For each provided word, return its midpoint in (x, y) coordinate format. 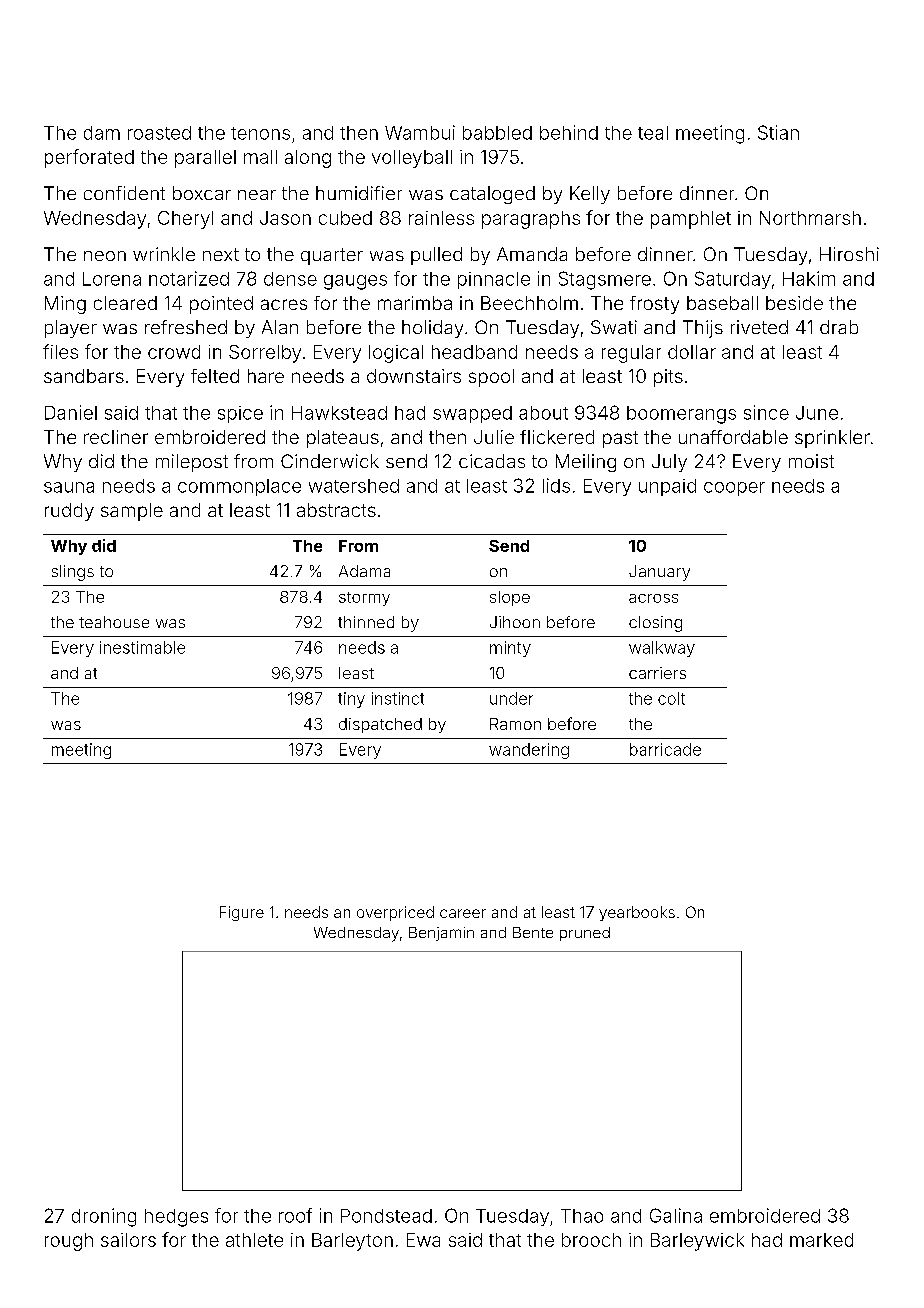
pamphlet (691, 220)
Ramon (515, 724)
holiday (432, 329)
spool (491, 378)
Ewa (423, 1240)
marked (821, 1240)
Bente (533, 932)
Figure (242, 913)
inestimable (142, 647)
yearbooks (637, 913)
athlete (254, 1240)
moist (811, 461)
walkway (662, 649)
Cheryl (185, 220)
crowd (174, 352)
